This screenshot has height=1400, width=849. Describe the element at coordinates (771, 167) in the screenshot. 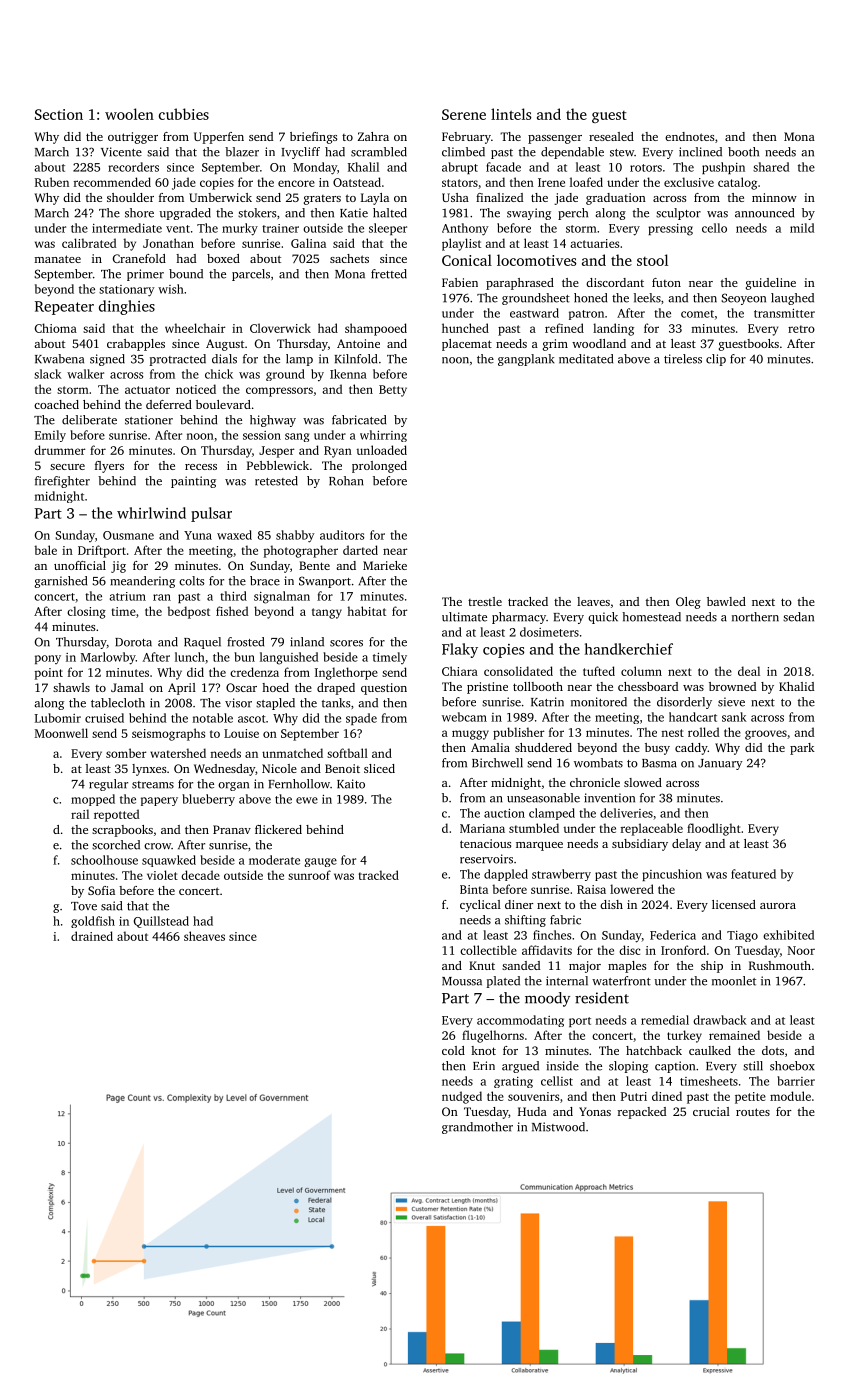

I see `shared` at that location.
